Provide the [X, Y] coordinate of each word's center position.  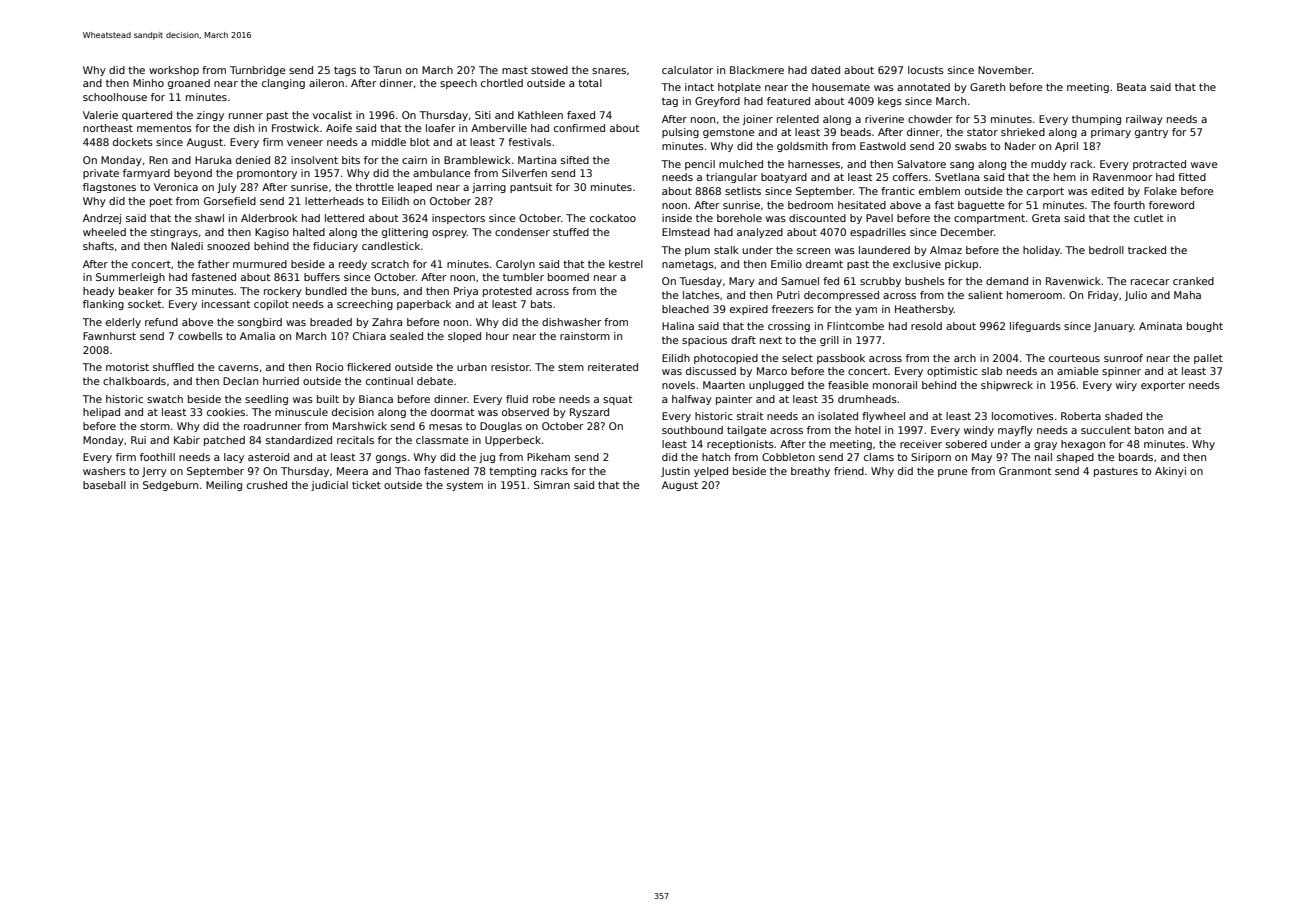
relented [798, 119]
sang [962, 166]
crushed [267, 485]
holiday [1041, 251]
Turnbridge [258, 71]
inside [677, 218]
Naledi [187, 246]
